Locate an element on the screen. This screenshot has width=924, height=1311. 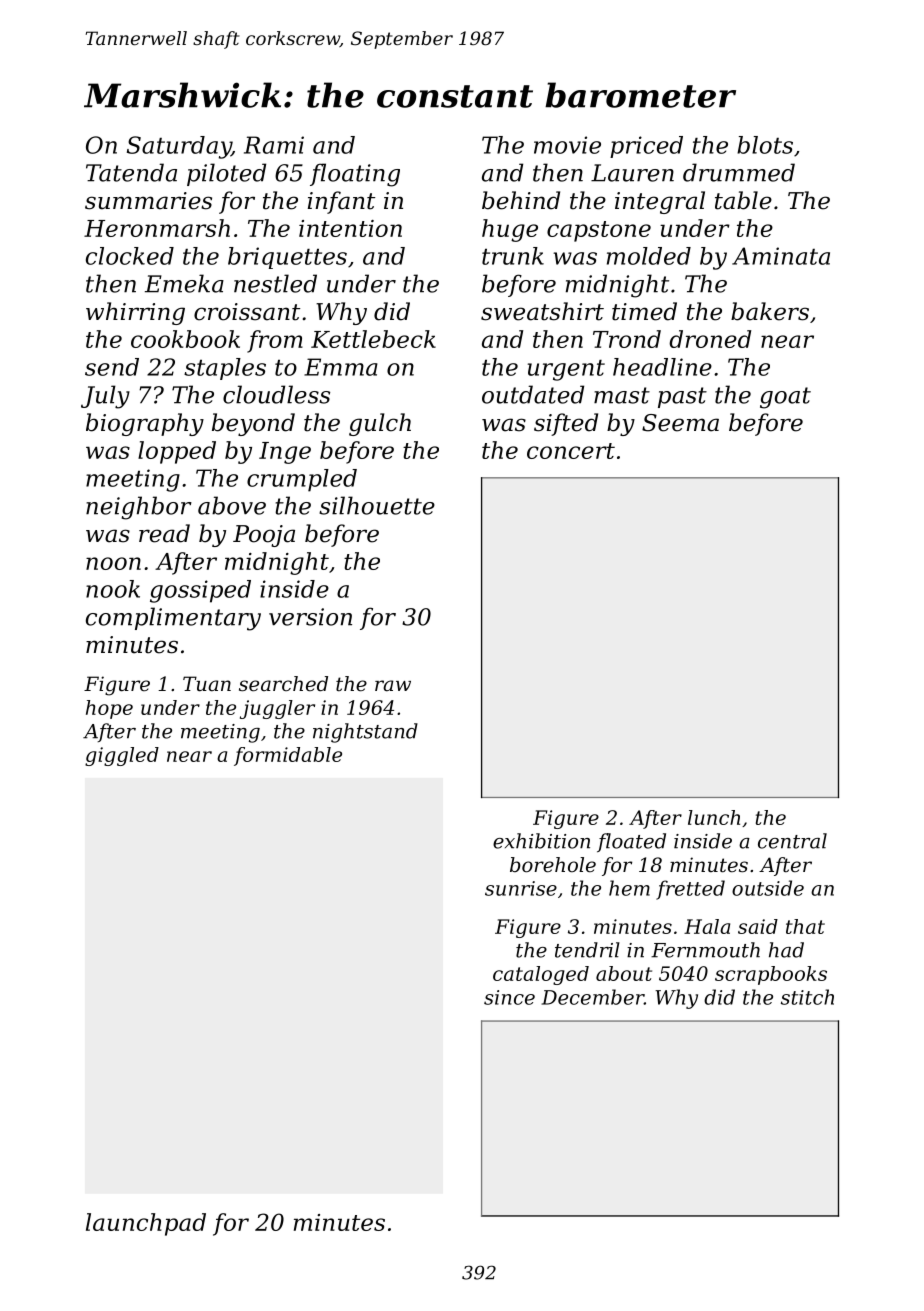
lunch is located at coordinates (714, 817).
